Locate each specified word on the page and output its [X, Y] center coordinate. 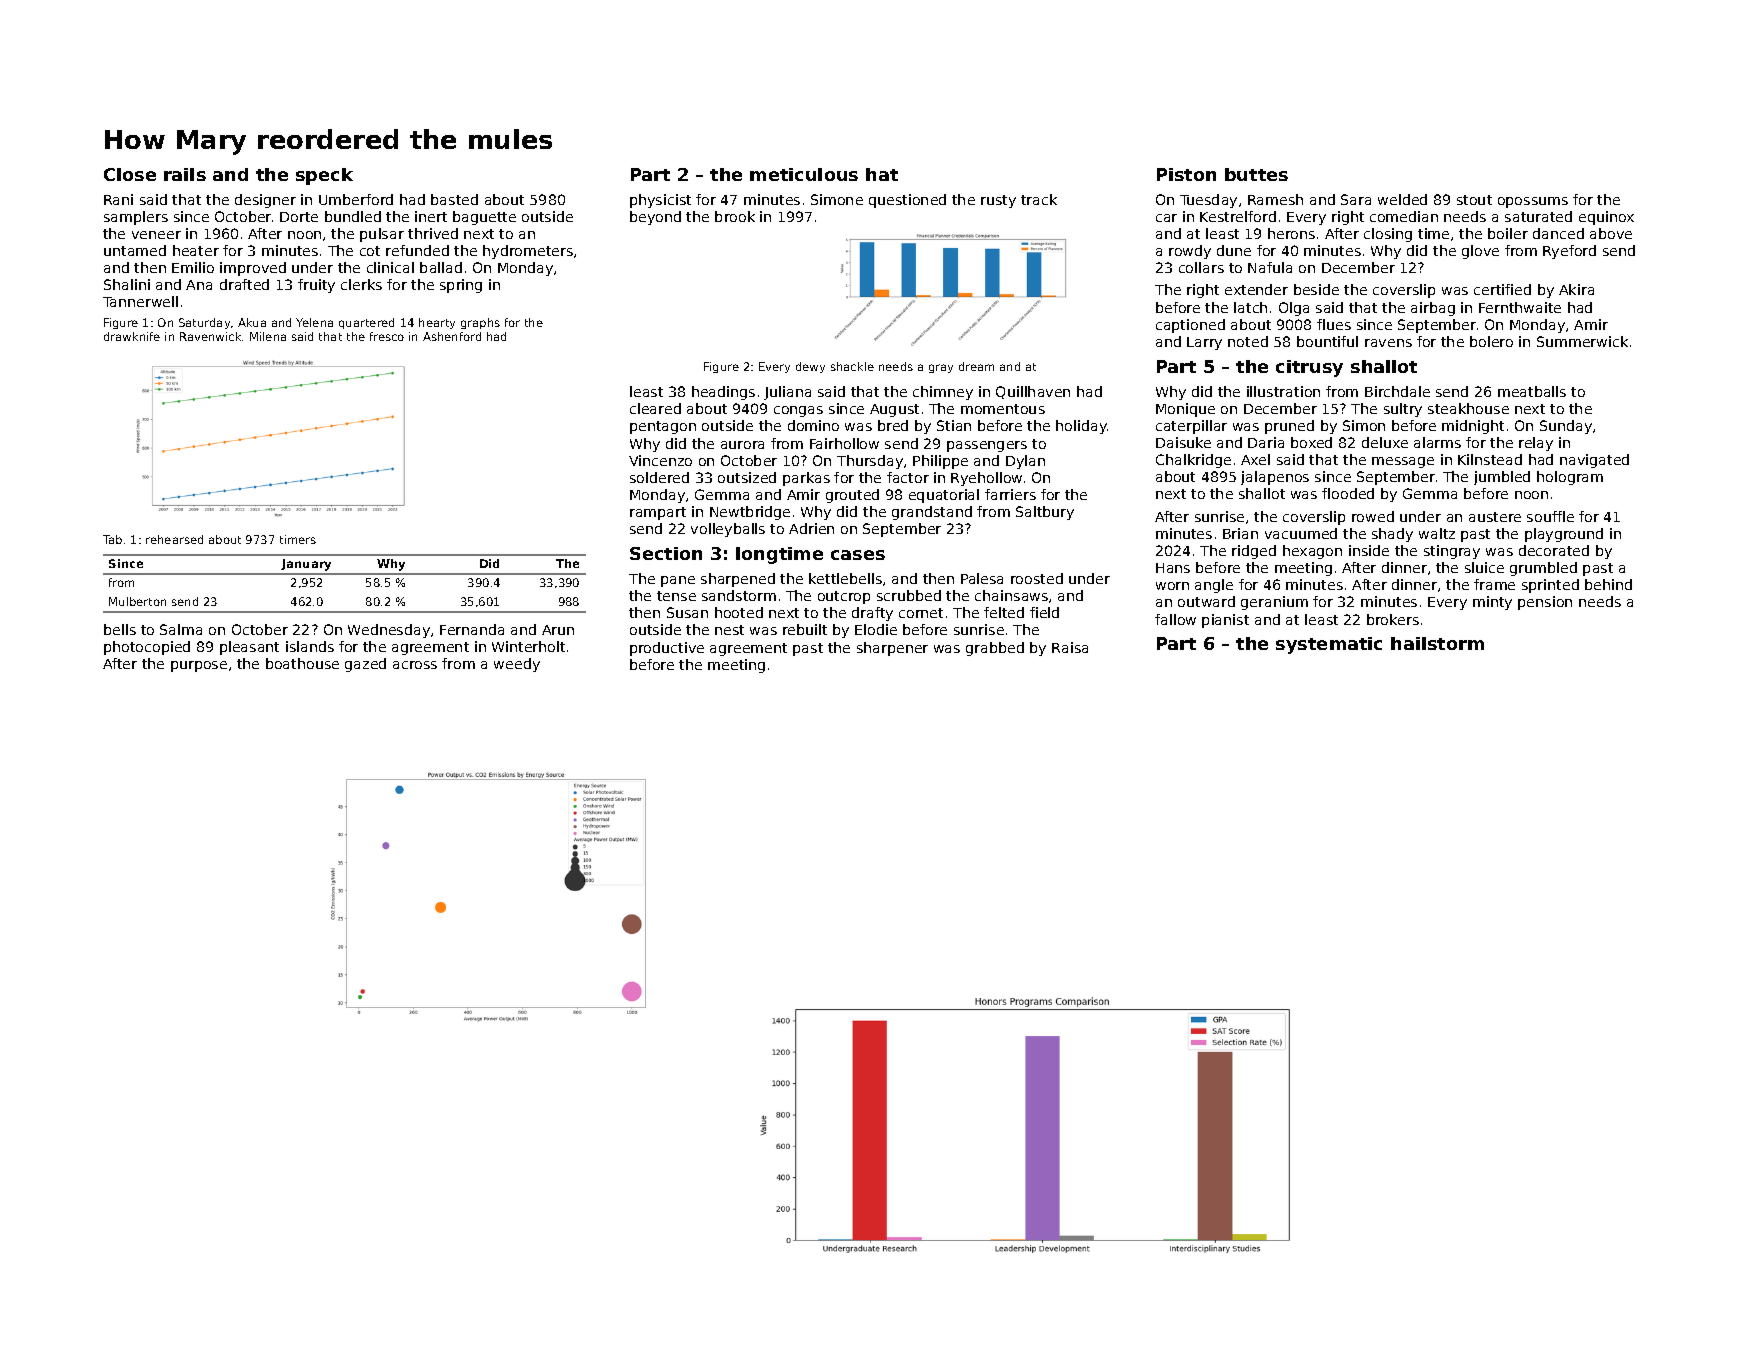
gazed [365, 665]
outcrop [844, 597]
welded [1402, 199]
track [1039, 199]
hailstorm [1437, 643]
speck [324, 176]
